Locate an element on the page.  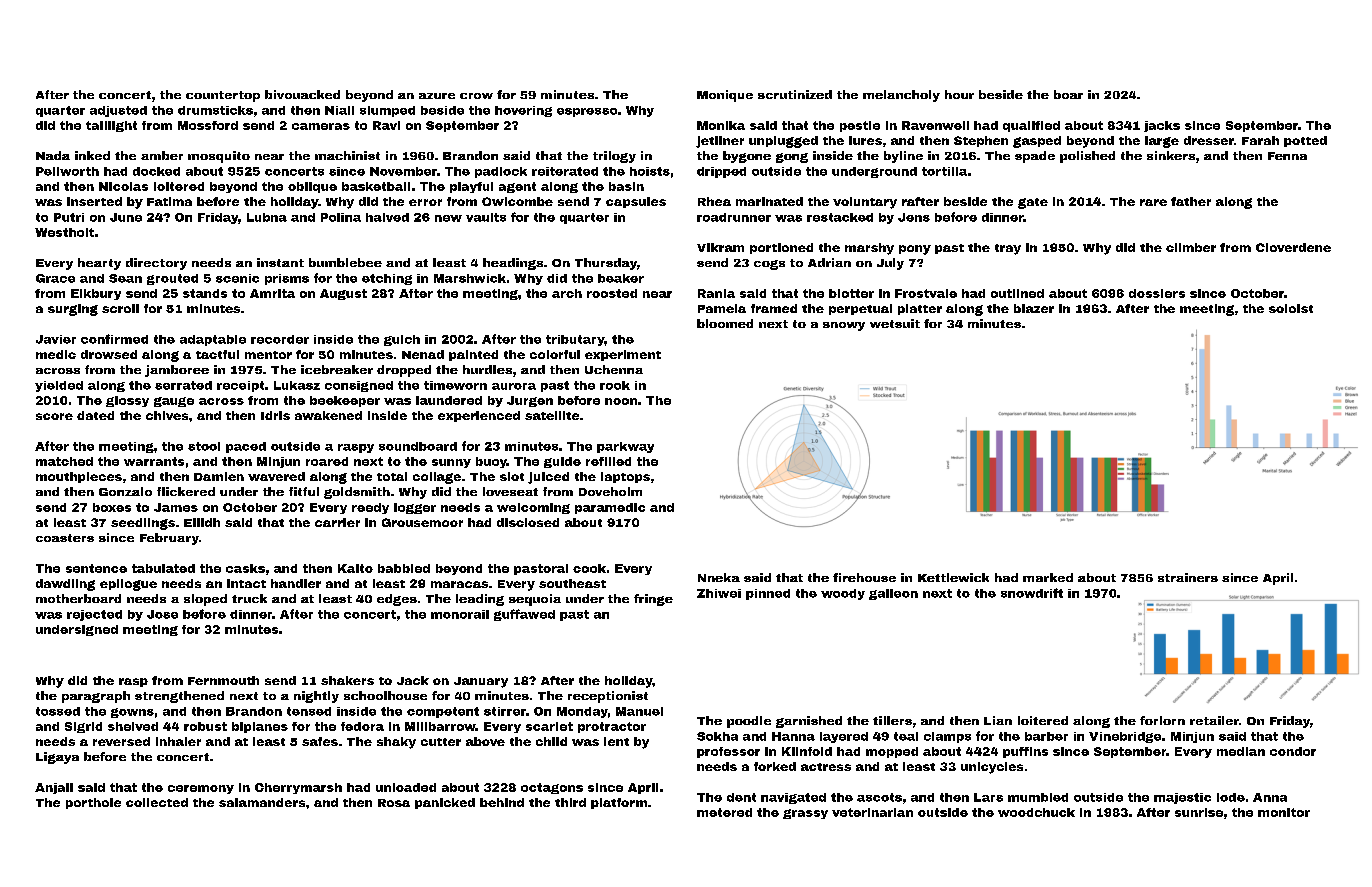
bivouacked is located at coordinates (302, 94).
